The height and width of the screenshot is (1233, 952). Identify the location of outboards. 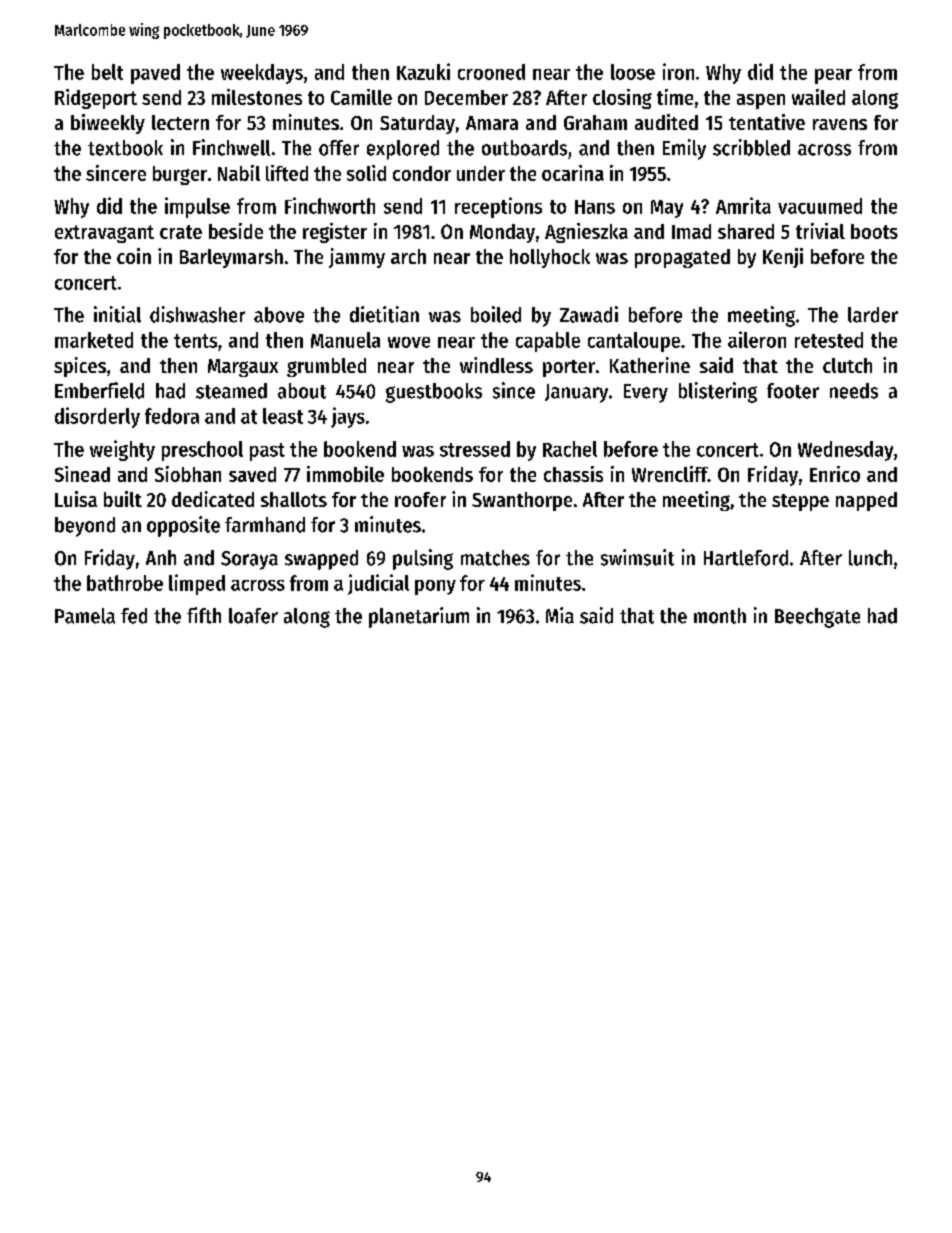
(524, 148).
